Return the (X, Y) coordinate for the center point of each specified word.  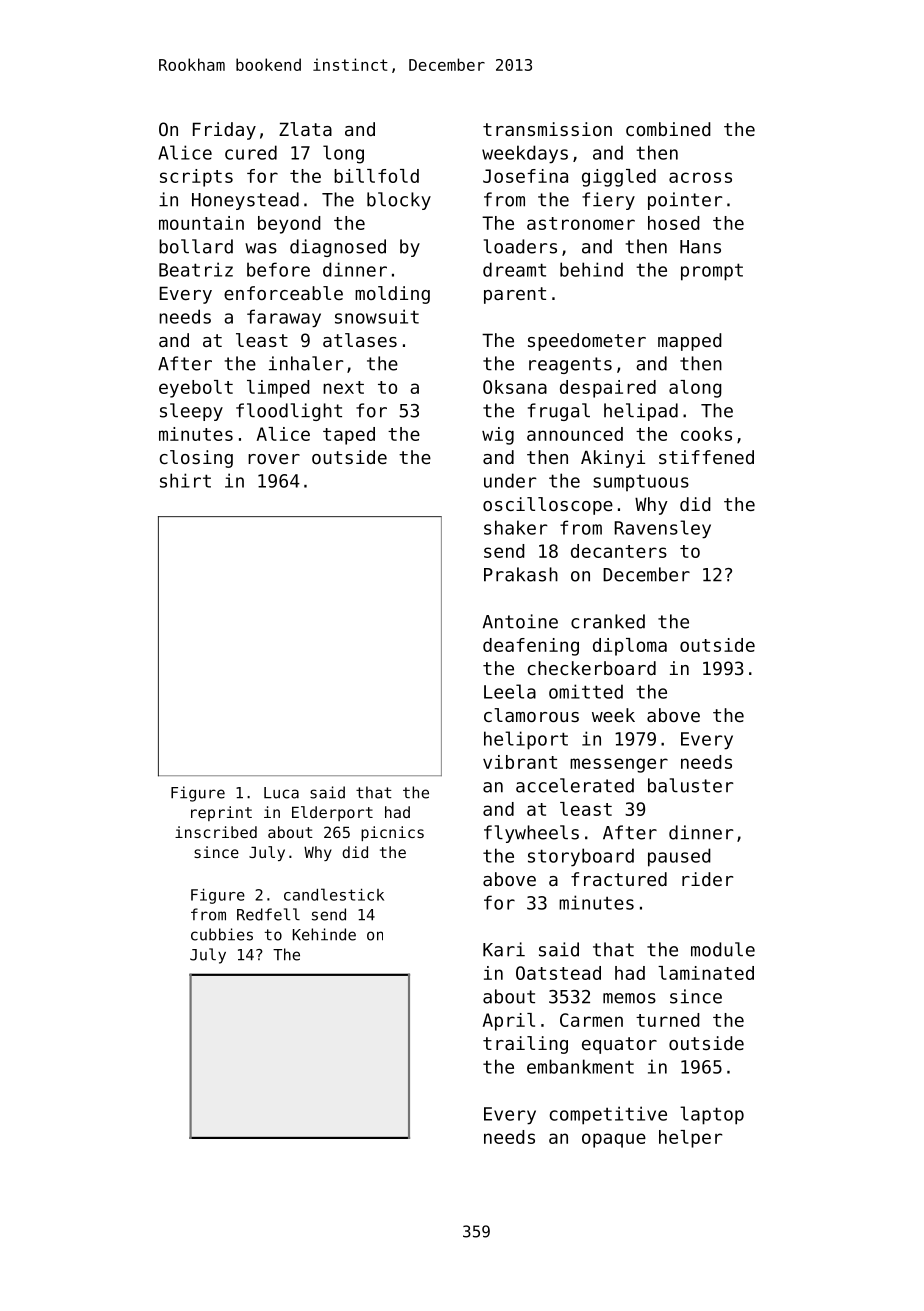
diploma (630, 647)
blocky (399, 201)
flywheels (531, 834)
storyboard (581, 857)
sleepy (191, 412)
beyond (289, 225)
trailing (525, 1045)
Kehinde (324, 934)
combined (668, 129)
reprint (221, 813)
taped (349, 436)
